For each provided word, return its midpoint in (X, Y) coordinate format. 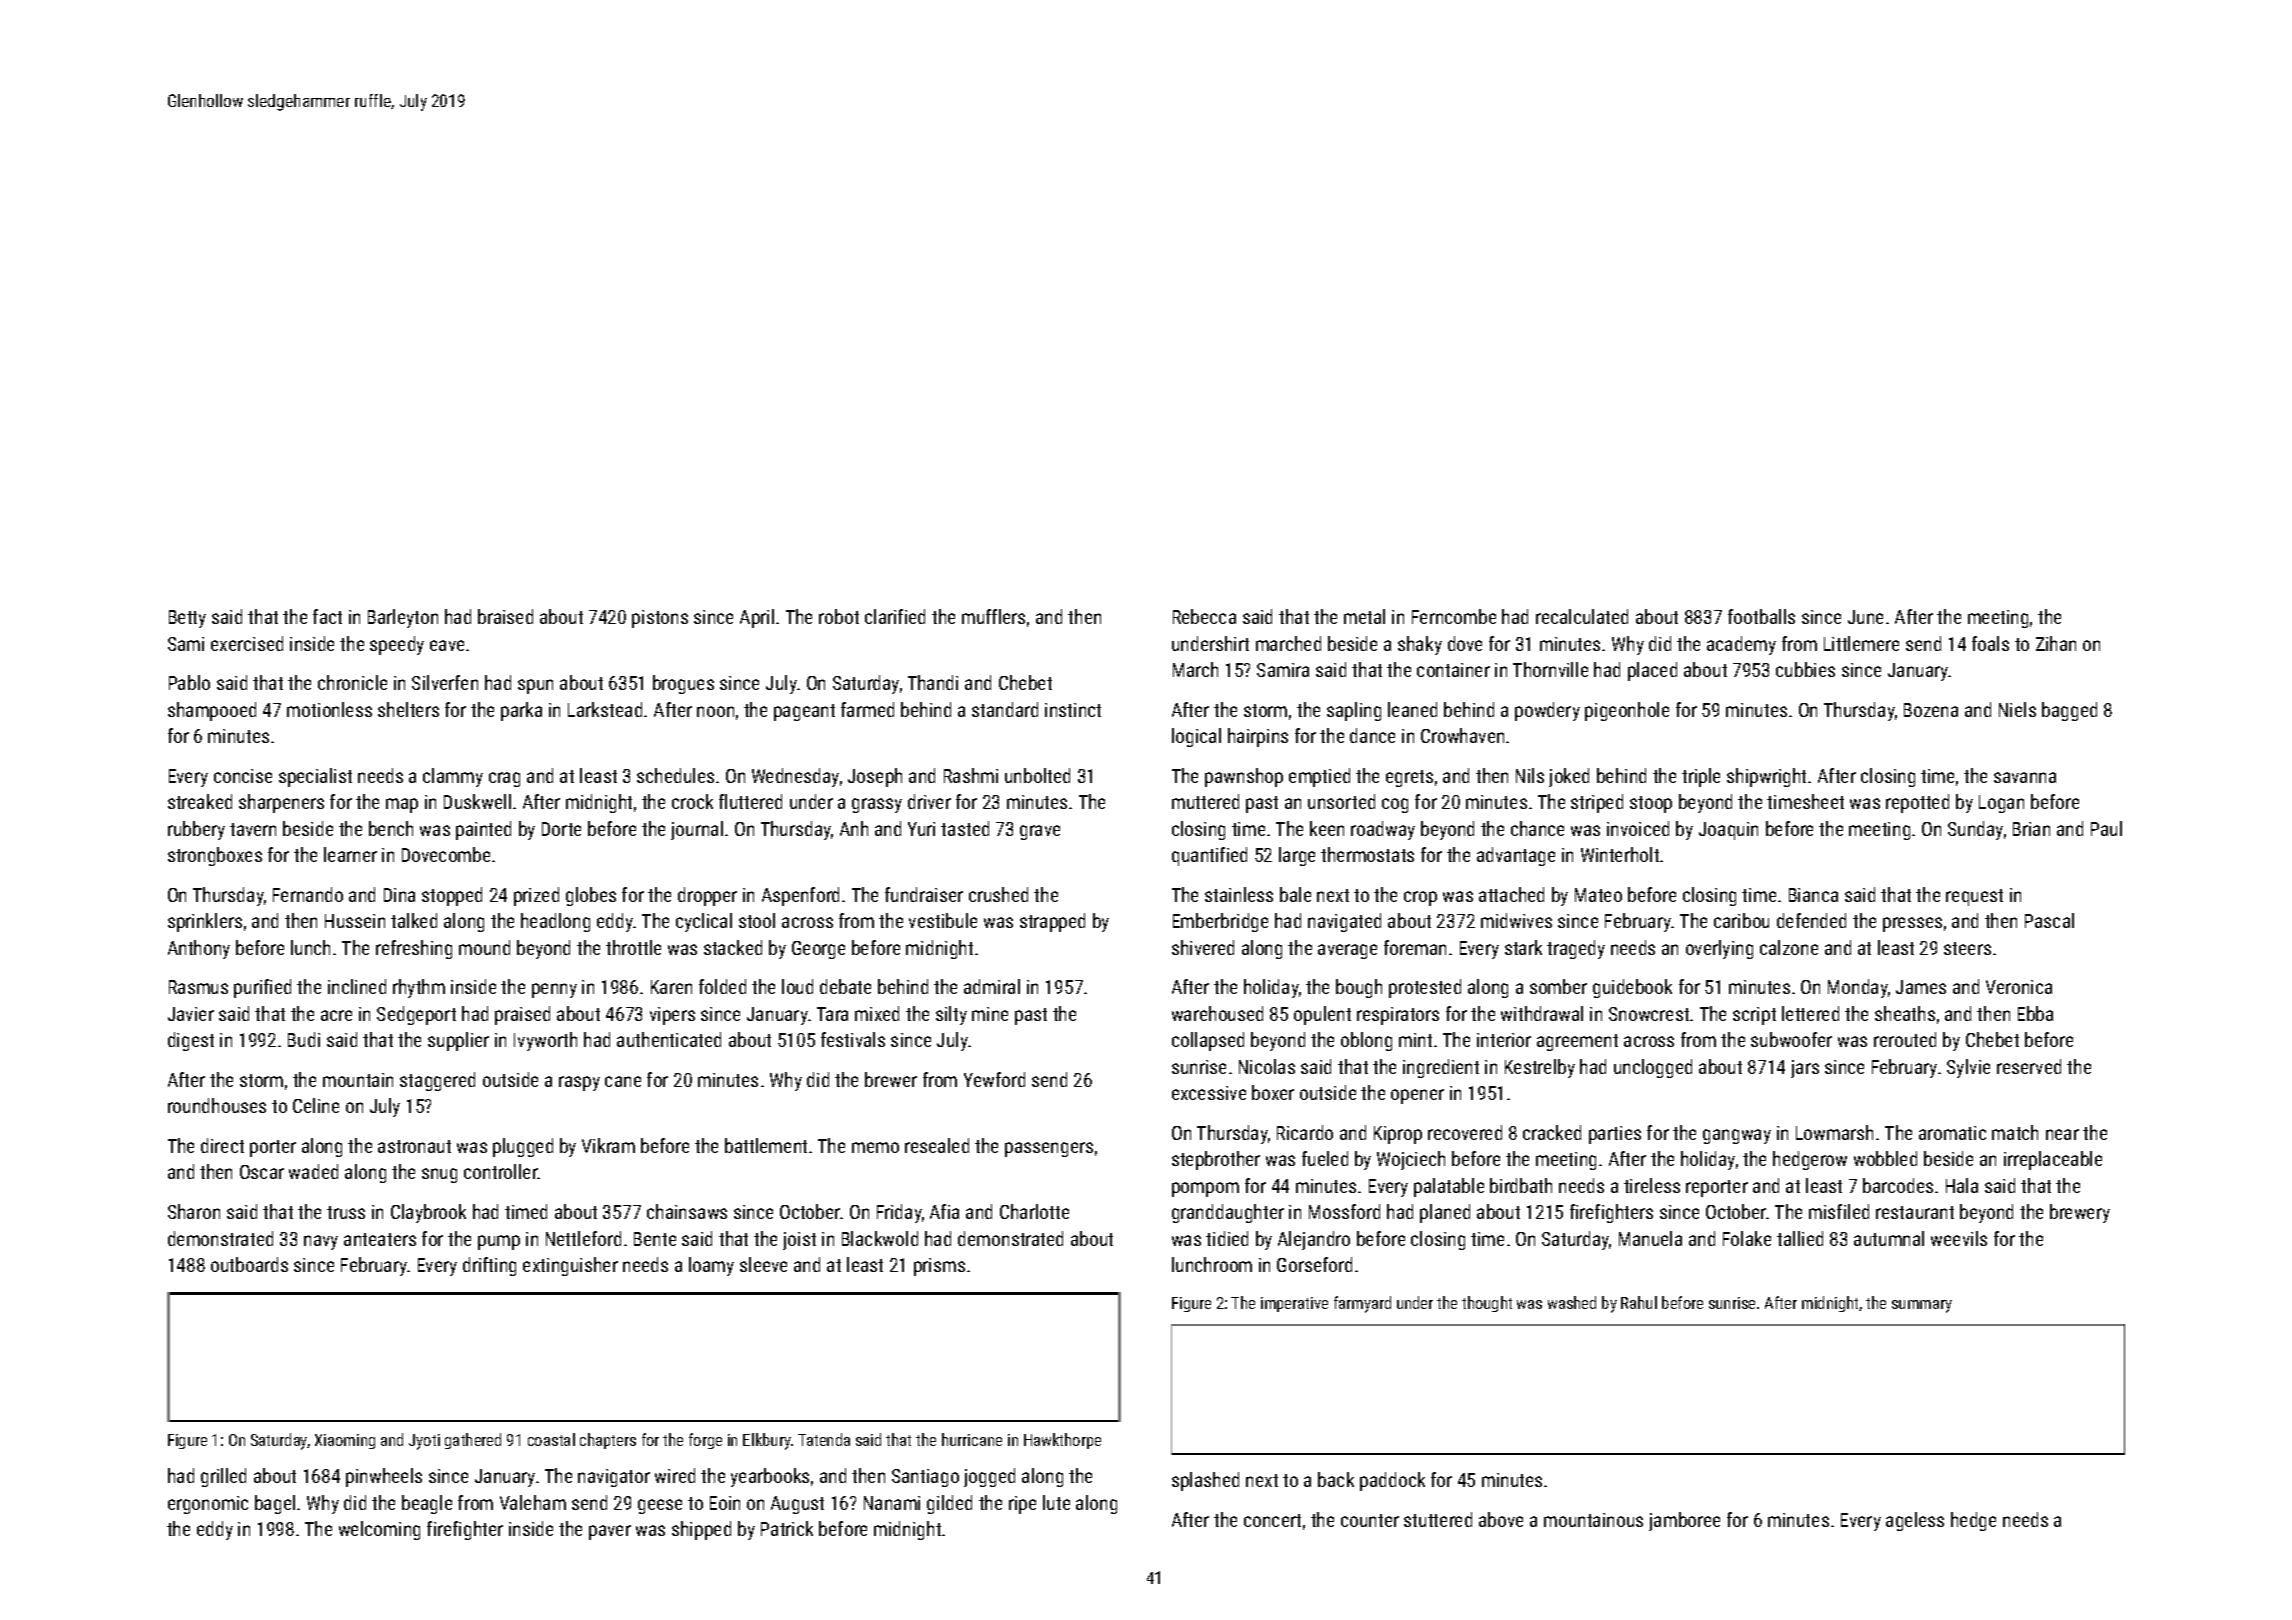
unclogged (1653, 1068)
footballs (1761, 616)
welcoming (379, 1530)
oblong (1366, 1041)
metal (1364, 616)
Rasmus (198, 987)
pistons (660, 619)
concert (1272, 1520)
